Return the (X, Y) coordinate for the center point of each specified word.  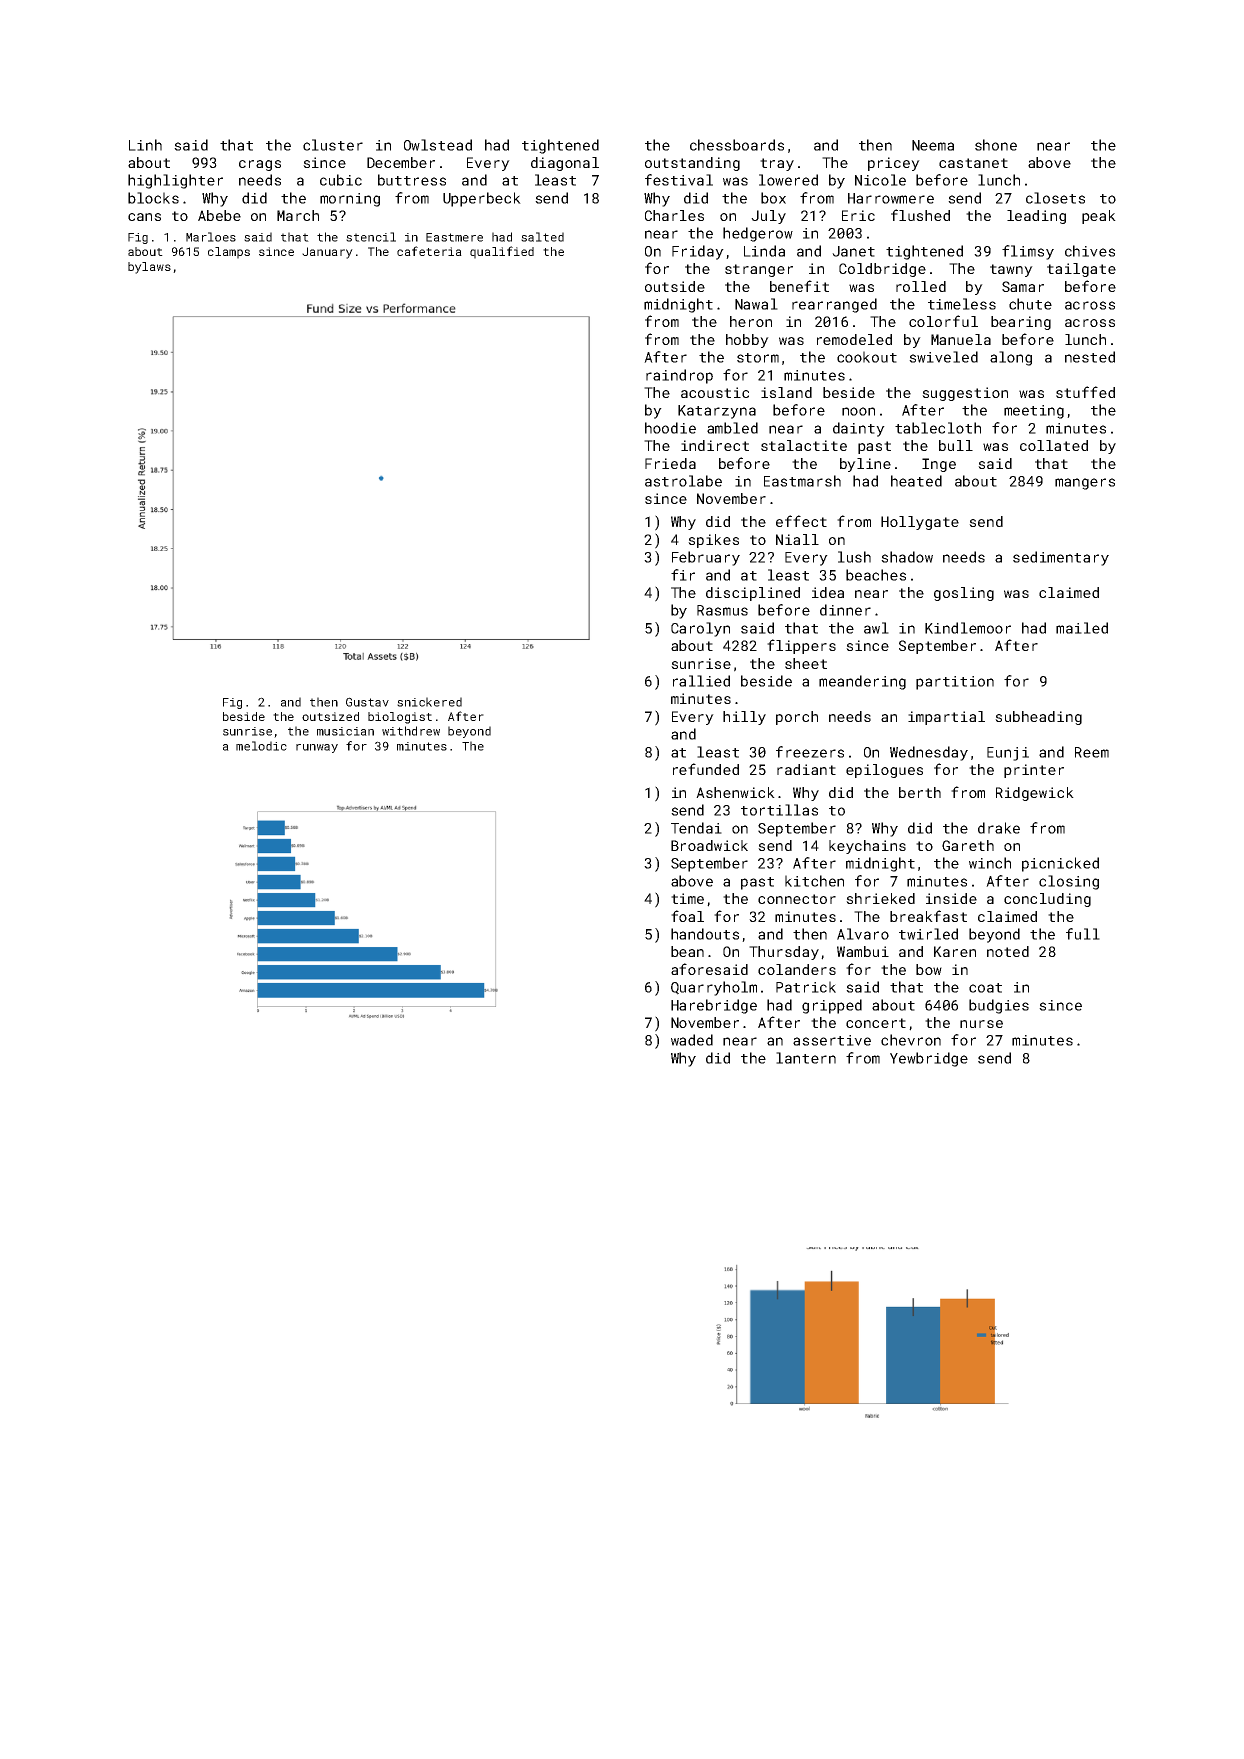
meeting (1034, 412)
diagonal (565, 164)
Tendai (696, 828)
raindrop (679, 376)
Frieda (670, 463)
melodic (261, 746)
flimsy (1028, 252)
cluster (333, 145)
